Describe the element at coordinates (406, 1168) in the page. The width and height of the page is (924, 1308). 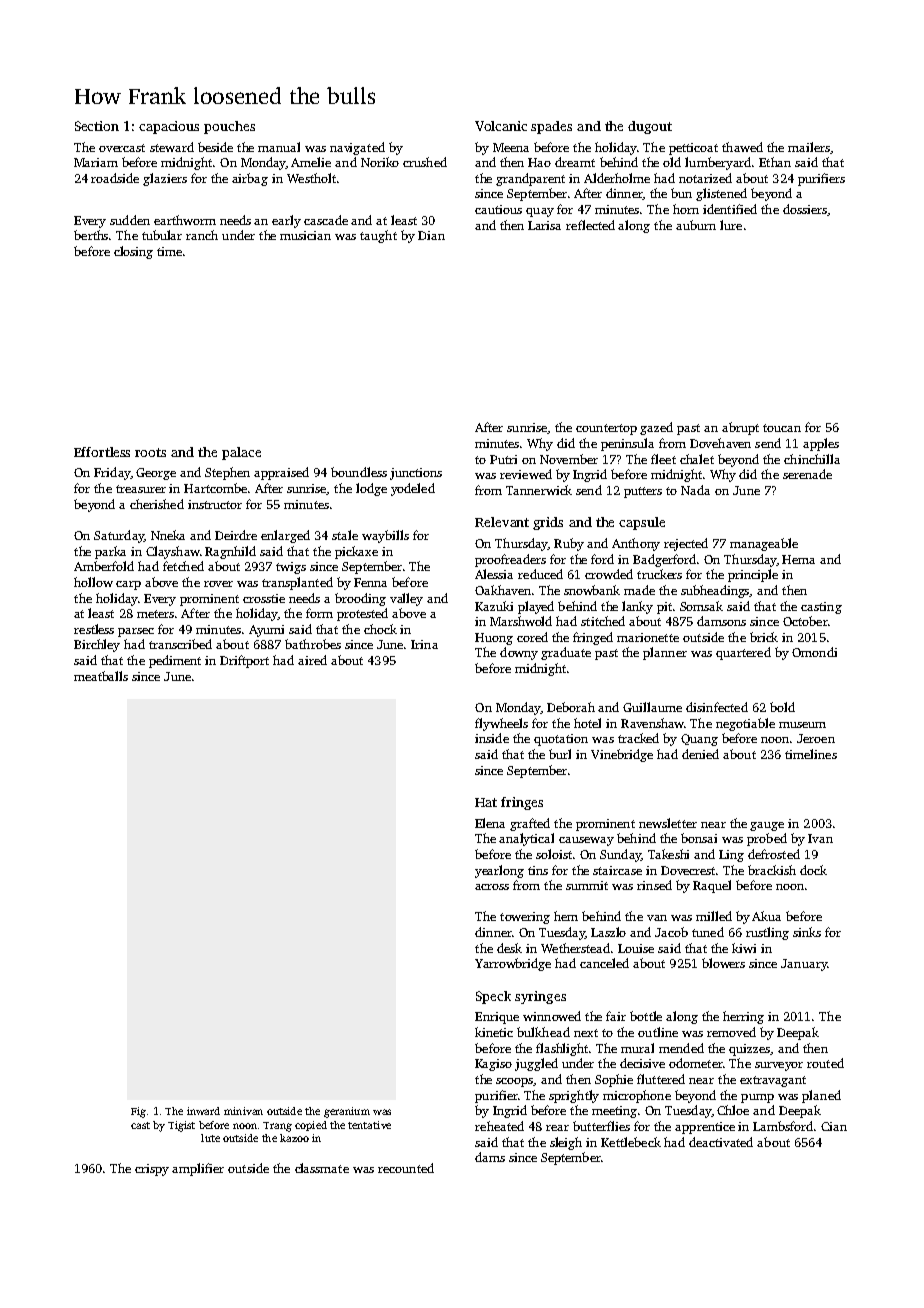
I see `recounted` at that location.
